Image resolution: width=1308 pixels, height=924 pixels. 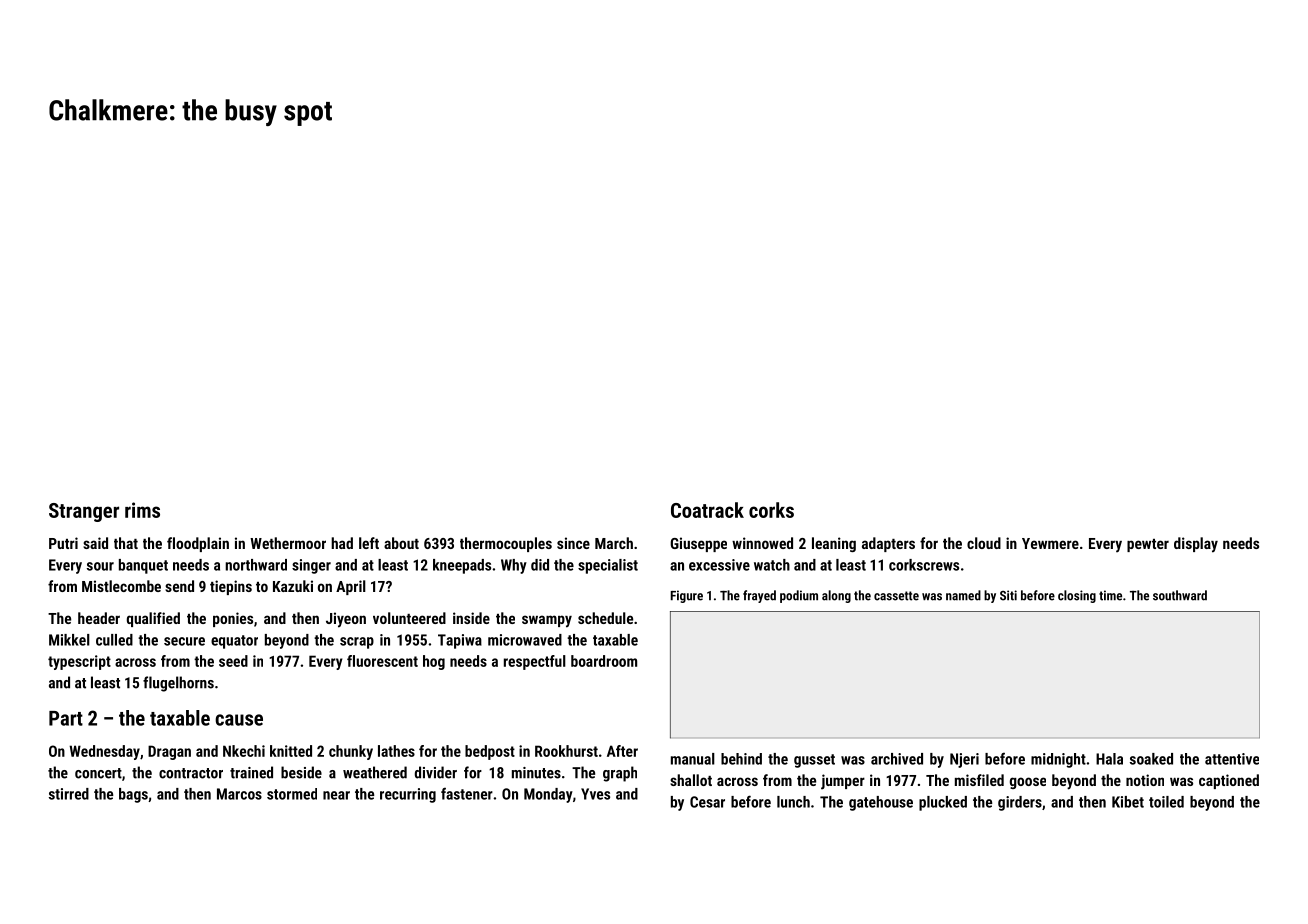 What do you see at coordinates (346, 620) in the document?
I see `Jiyeon` at bounding box center [346, 620].
